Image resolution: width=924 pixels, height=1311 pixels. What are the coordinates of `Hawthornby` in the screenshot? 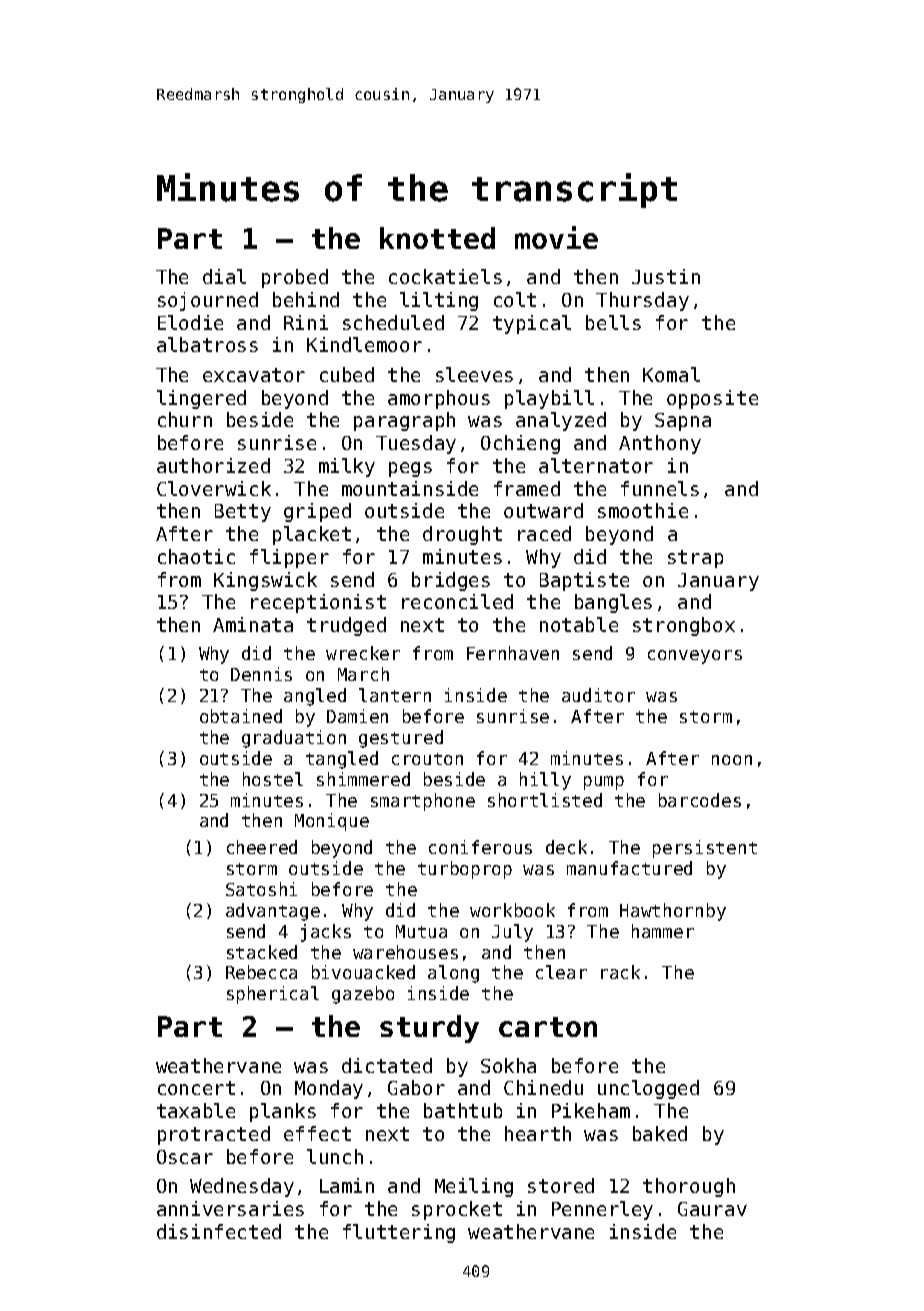 It's located at (673, 912).
